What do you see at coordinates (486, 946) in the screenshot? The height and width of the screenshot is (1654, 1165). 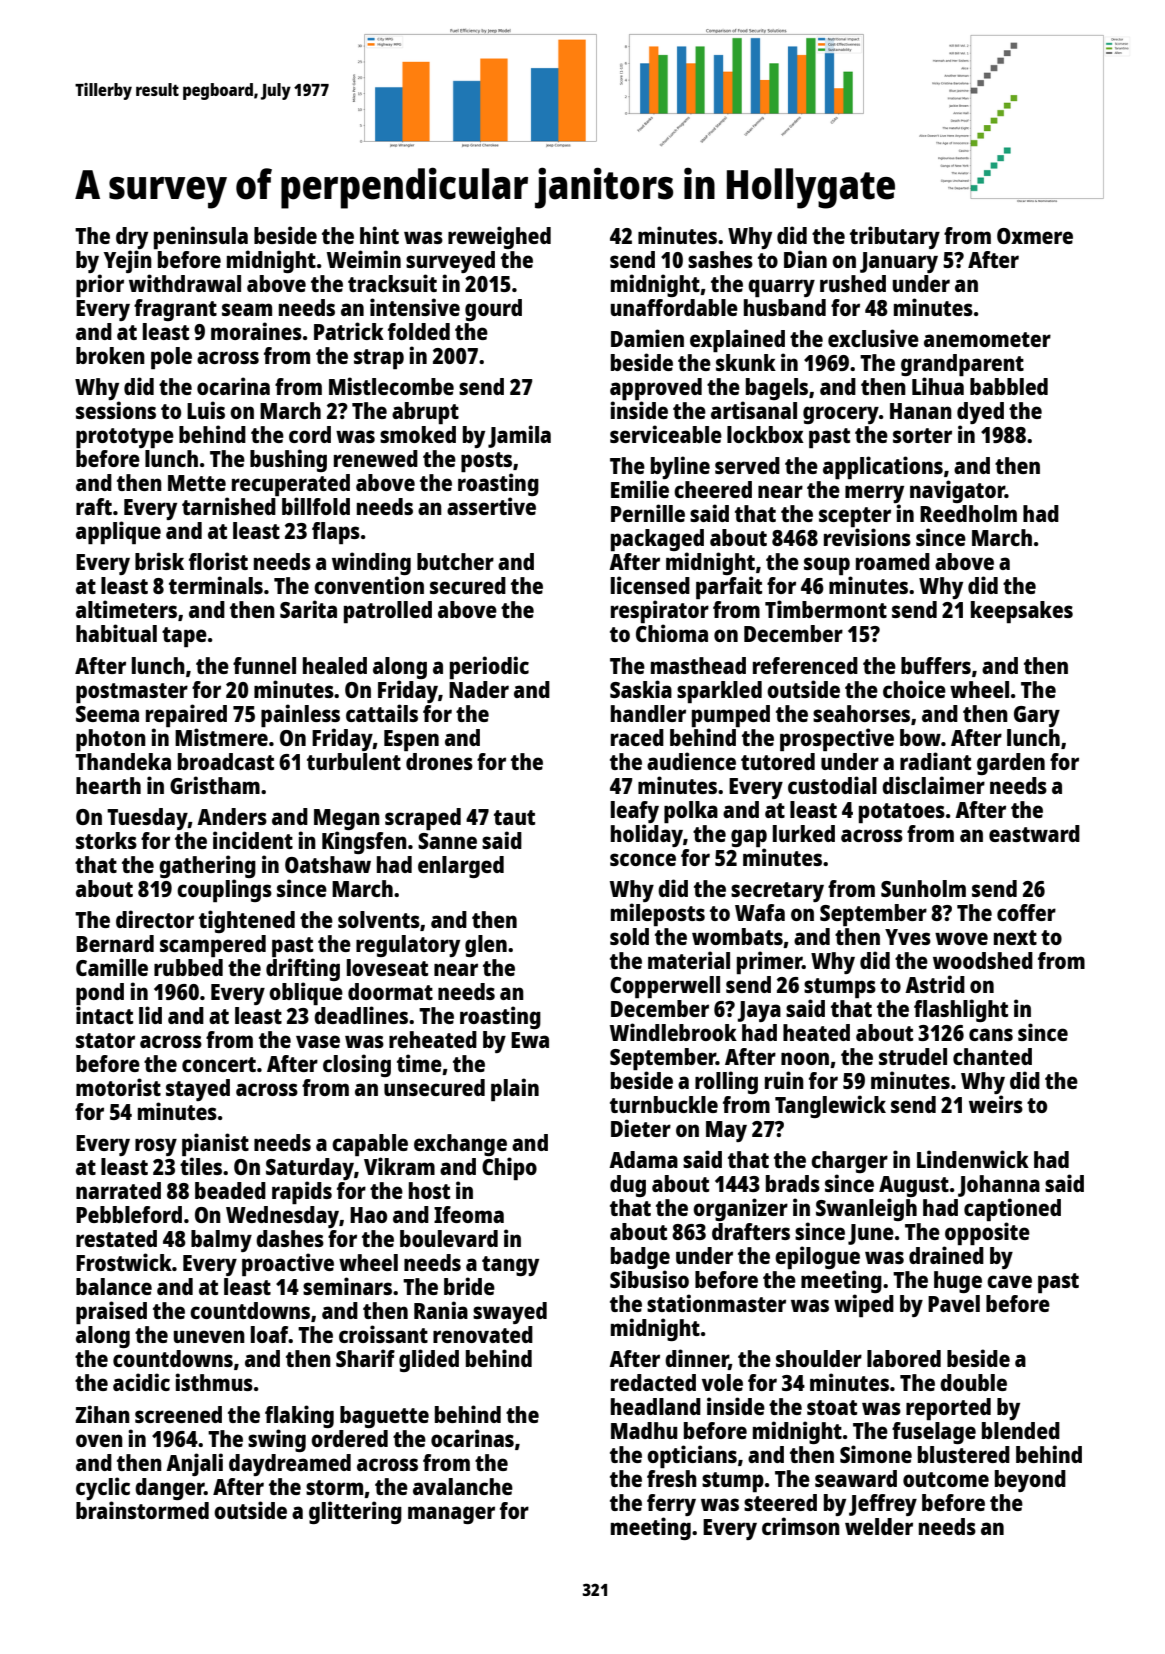 I see `glen` at bounding box center [486, 946].
